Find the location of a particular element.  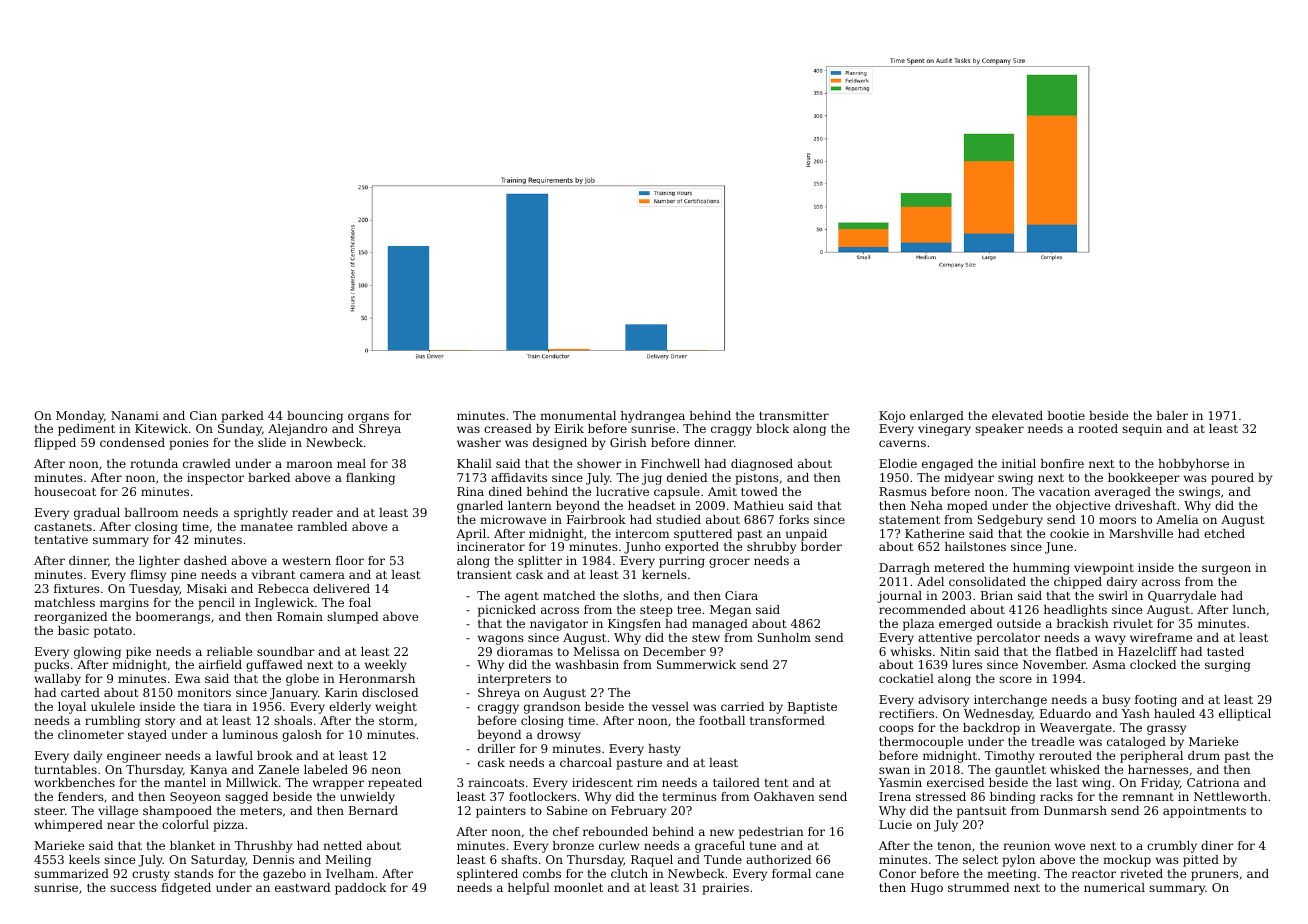

Baptiste is located at coordinates (812, 708).
